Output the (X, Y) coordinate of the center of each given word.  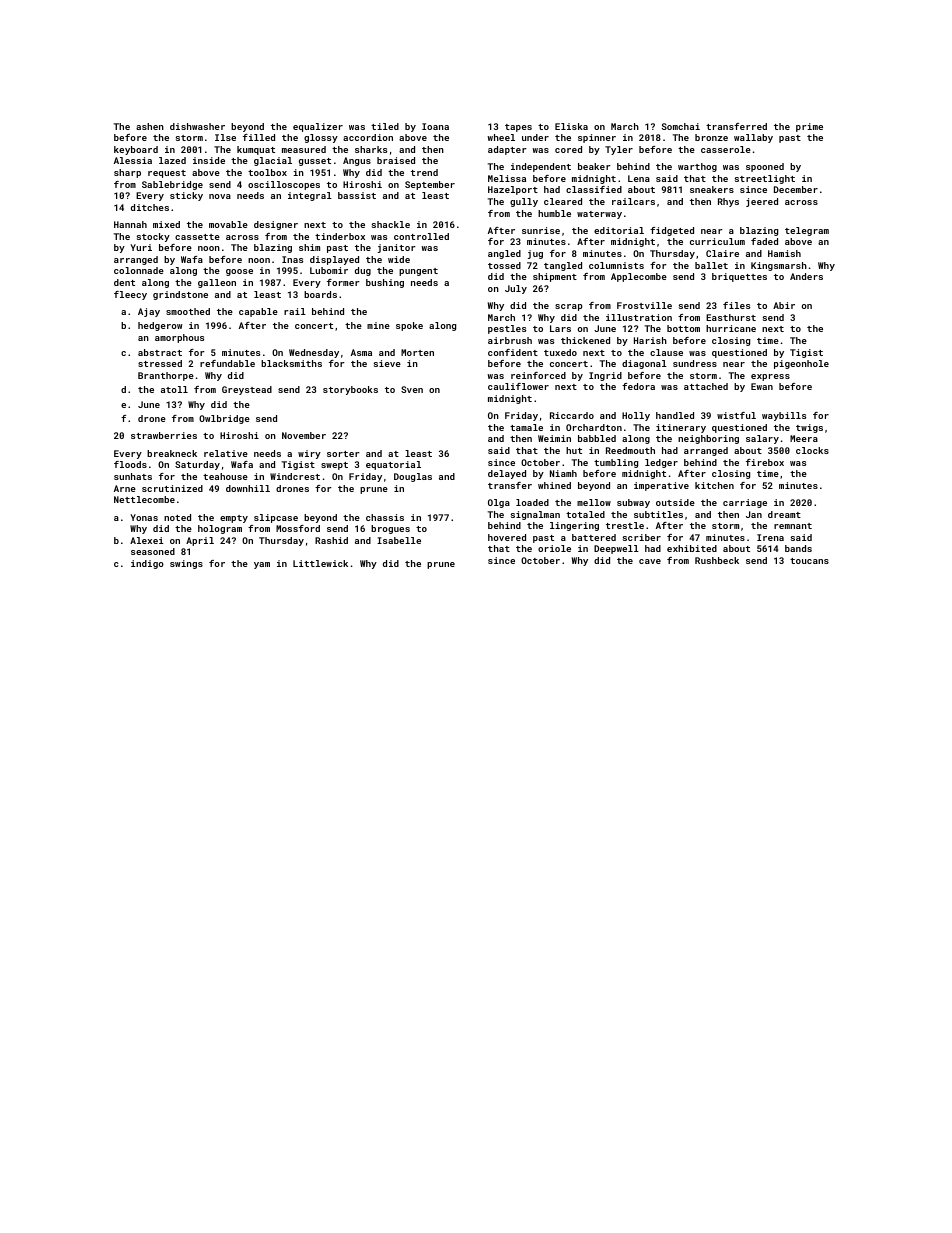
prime (809, 127)
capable (258, 312)
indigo (147, 564)
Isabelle (399, 540)
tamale (526, 427)
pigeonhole (801, 364)
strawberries (164, 435)
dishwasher (197, 126)
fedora (638, 386)
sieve (387, 363)
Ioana (435, 126)
